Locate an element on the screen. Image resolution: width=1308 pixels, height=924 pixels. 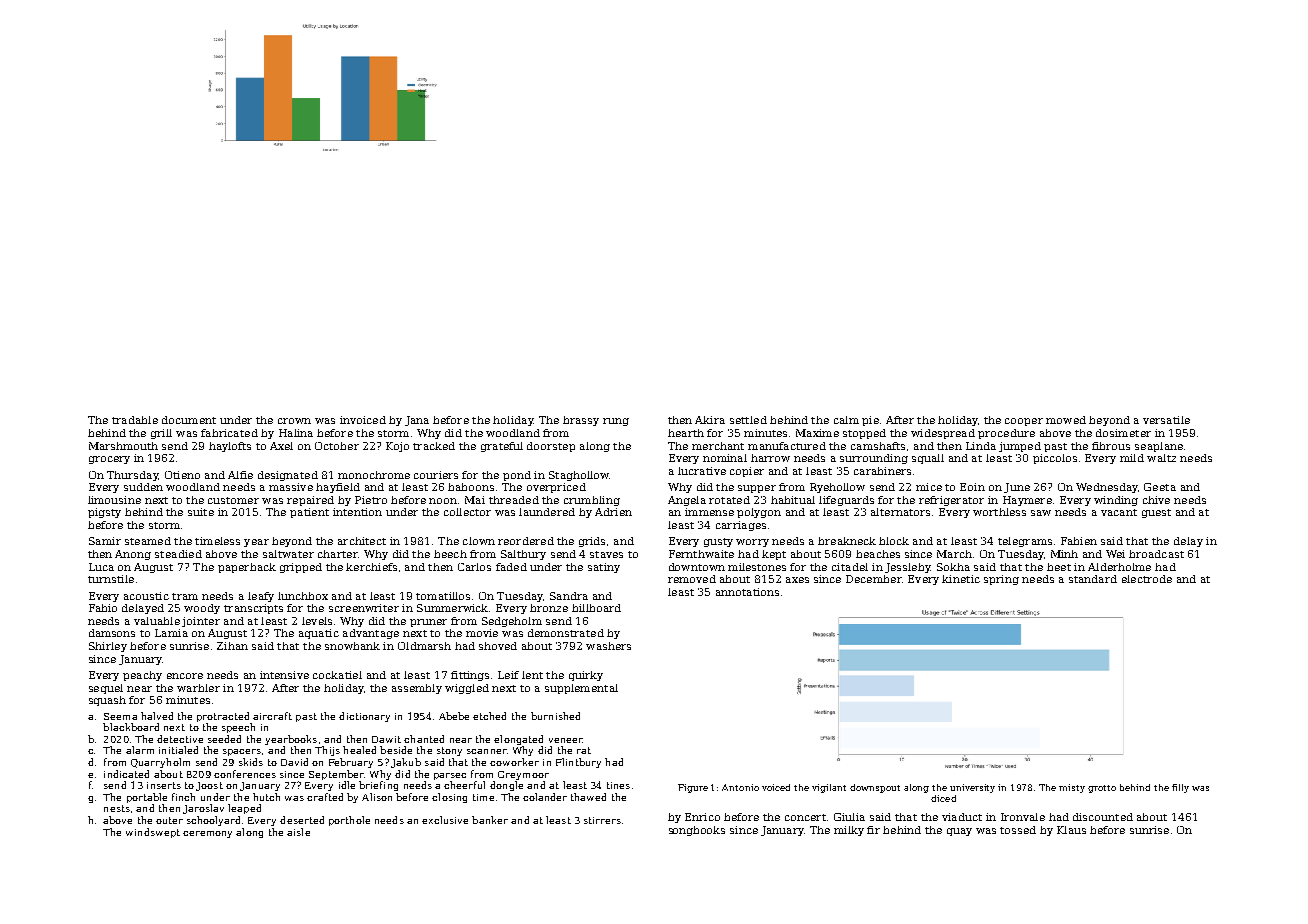
parsec is located at coordinates (450, 776).
